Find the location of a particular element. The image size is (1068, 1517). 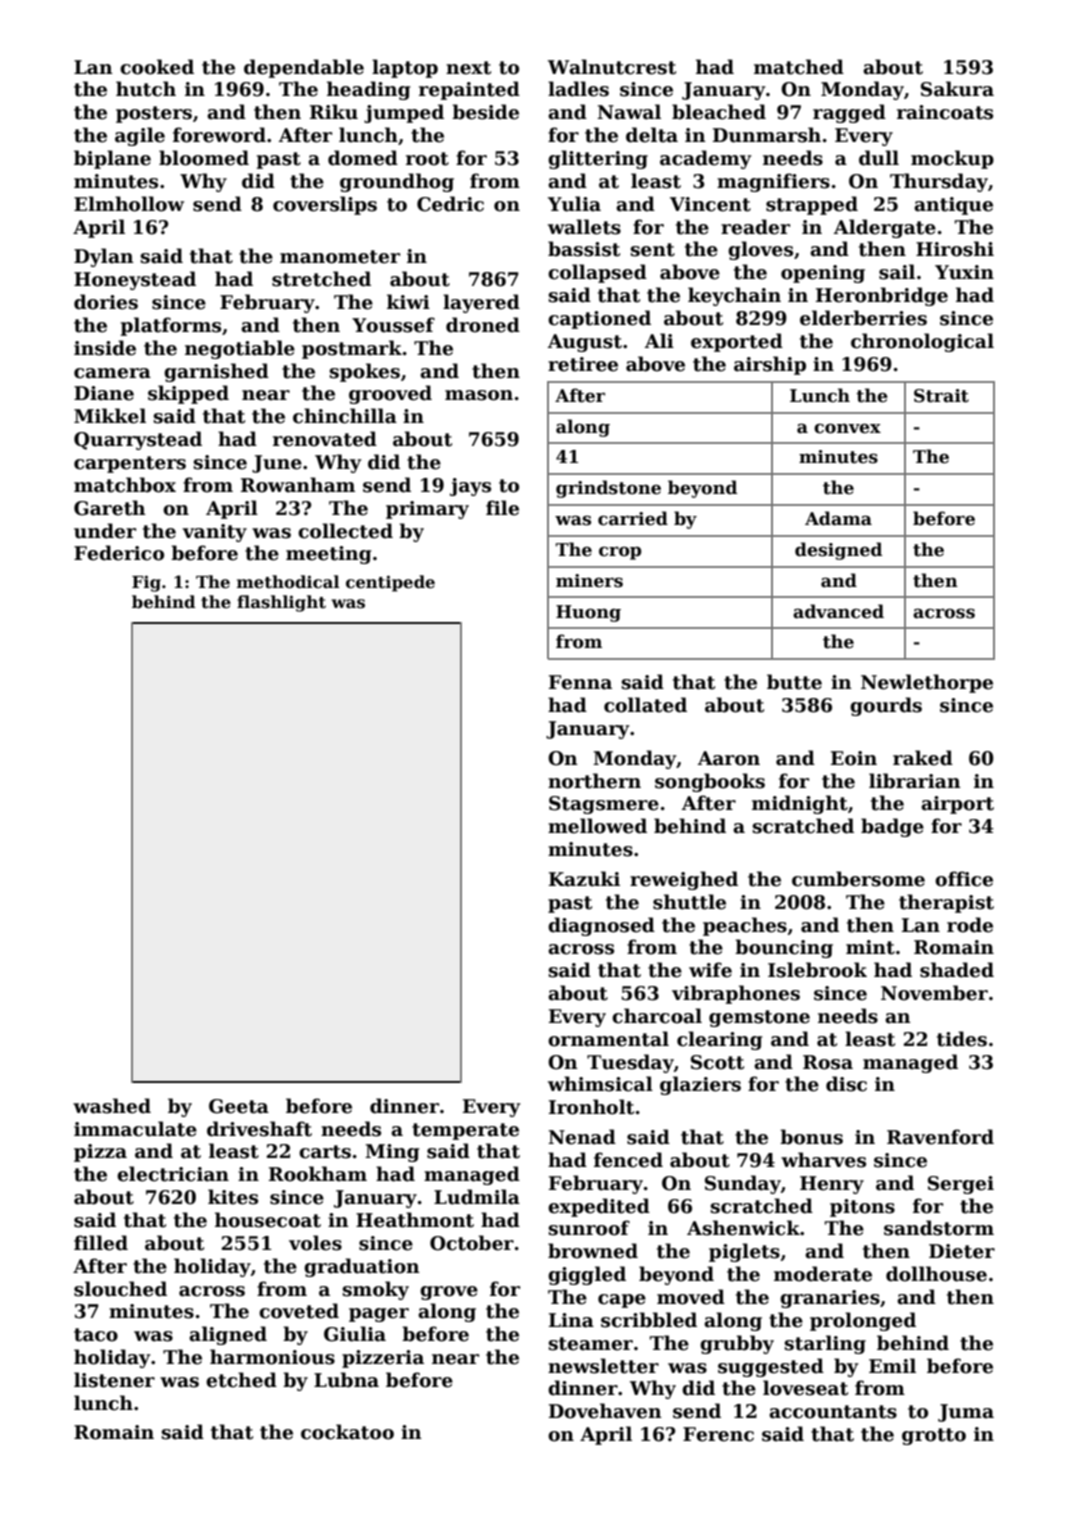

Yuxin is located at coordinates (964, 272).
